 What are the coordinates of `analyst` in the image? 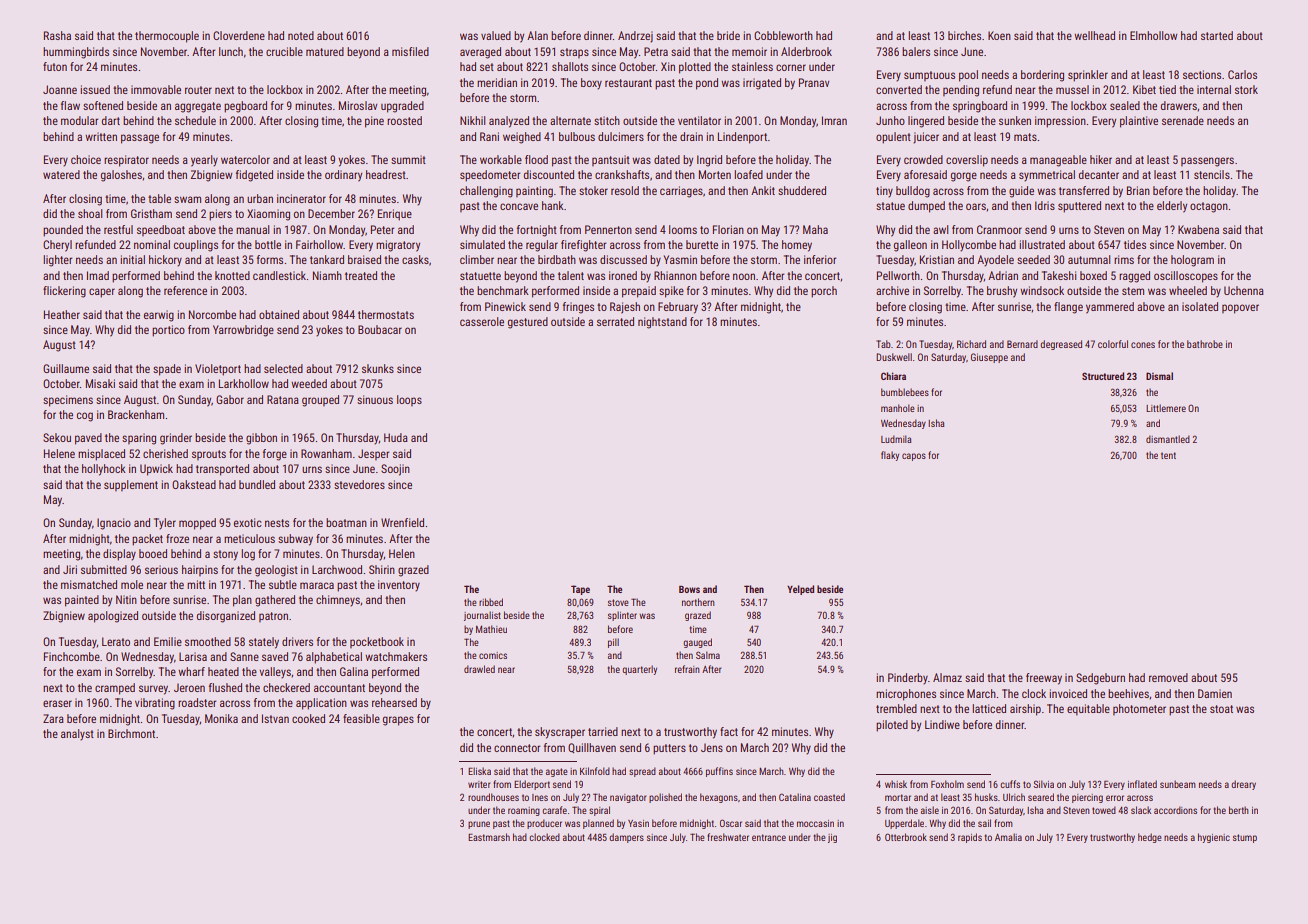 It's located at (77, 735).
